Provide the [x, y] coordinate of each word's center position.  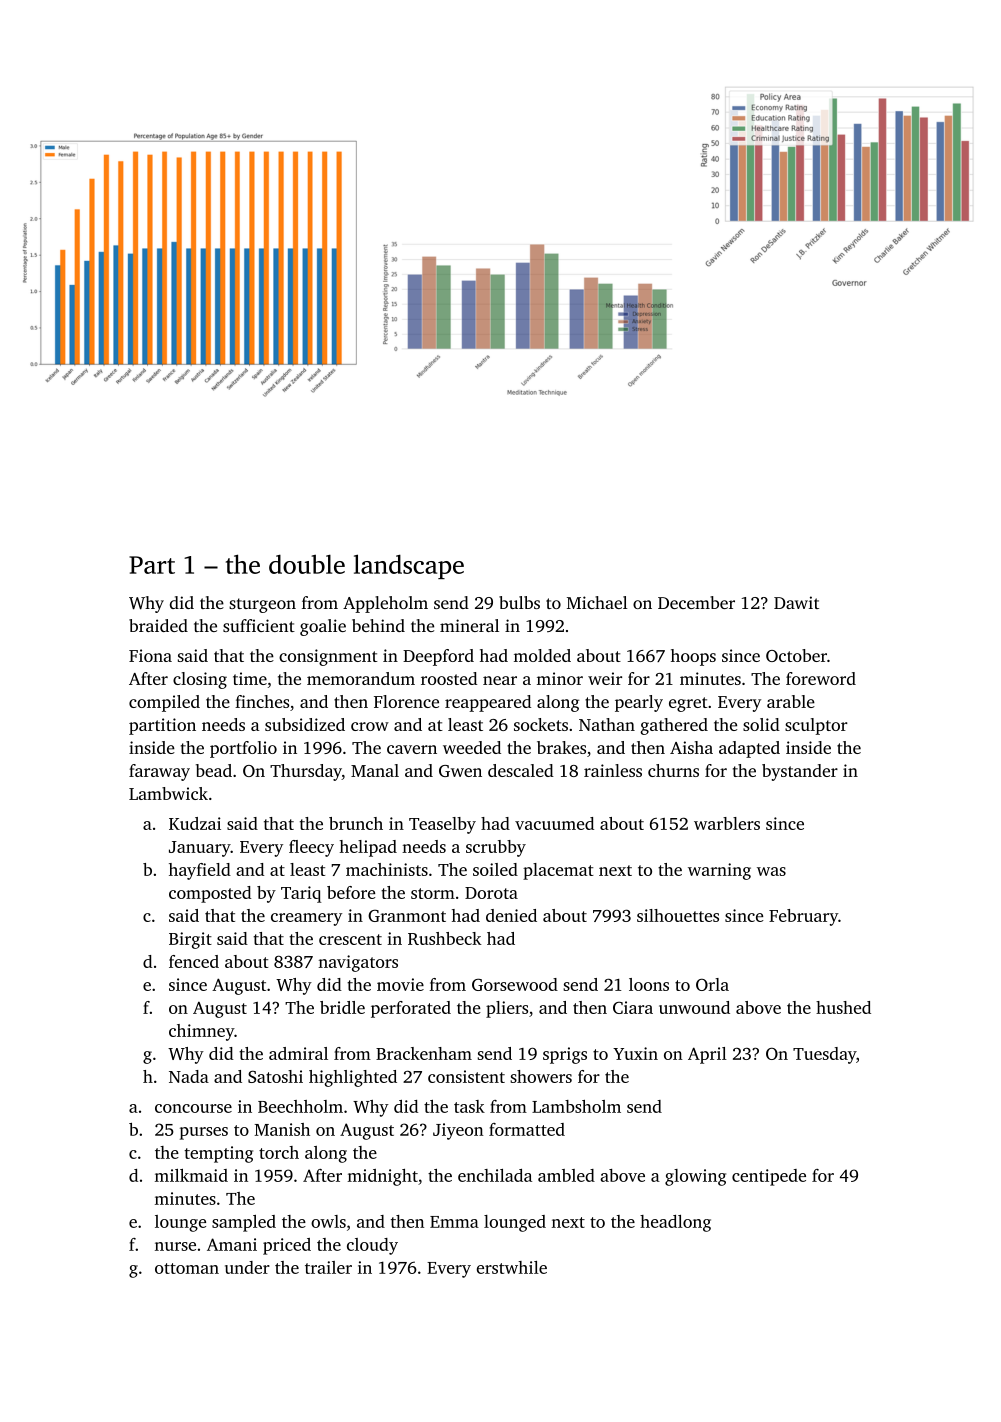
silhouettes [678, 915]
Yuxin [635, 1053]
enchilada [495, 1175]
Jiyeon [458, 1131]
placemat [558, 871]
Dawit [796, 602]
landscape [409, 566]
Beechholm [300, 1106]
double [307, 564]
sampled [244, 1223]
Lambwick [168, 793]
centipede [769, 1177]
